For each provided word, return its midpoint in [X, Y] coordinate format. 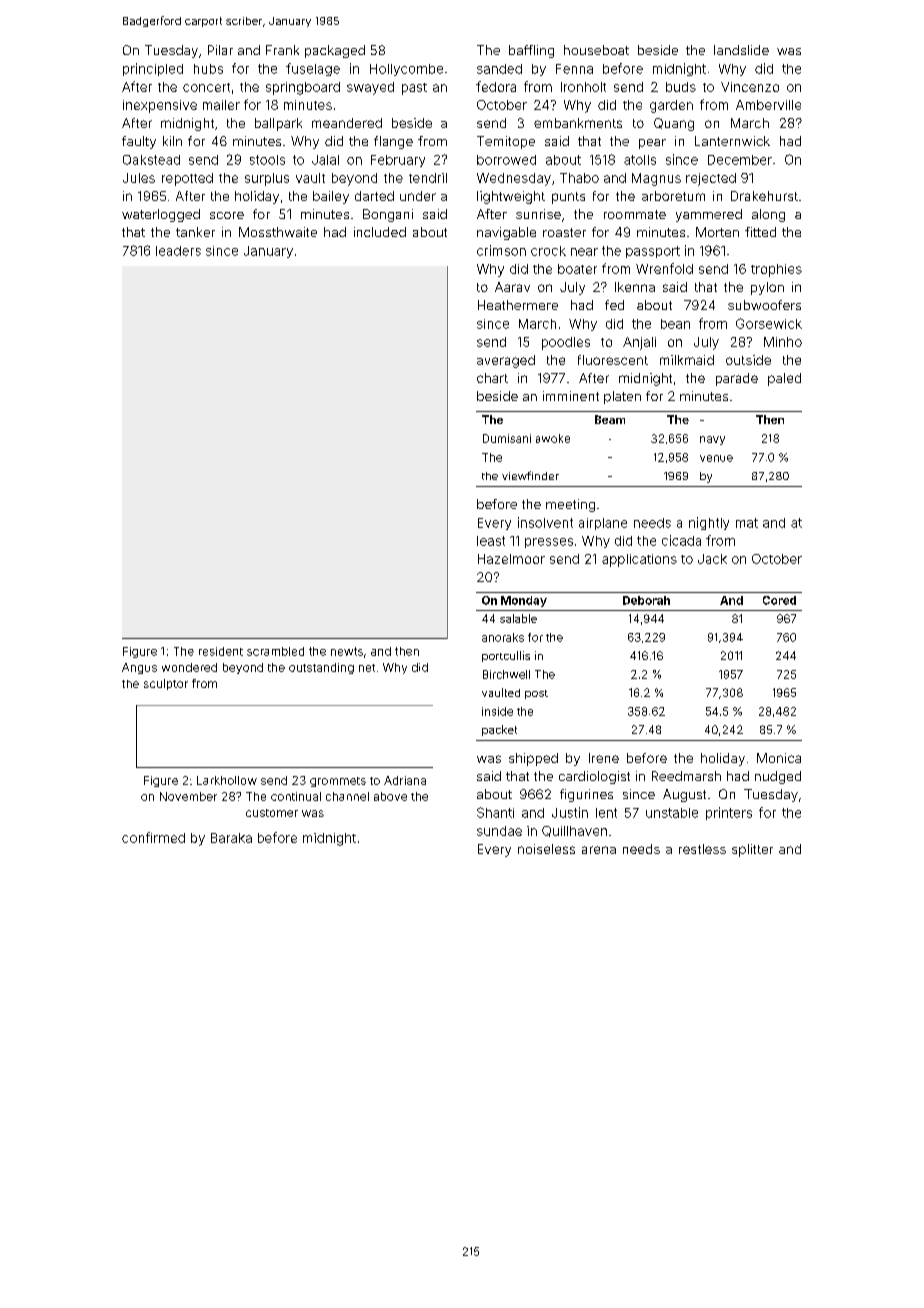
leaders [178, 251]
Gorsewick [769, 323]
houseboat [596, 50]
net [367, 668]
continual [296, 796]
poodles [566, 343]
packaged [335, 51]
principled [153, 69]
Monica [779, 758]
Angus [139, 668]
